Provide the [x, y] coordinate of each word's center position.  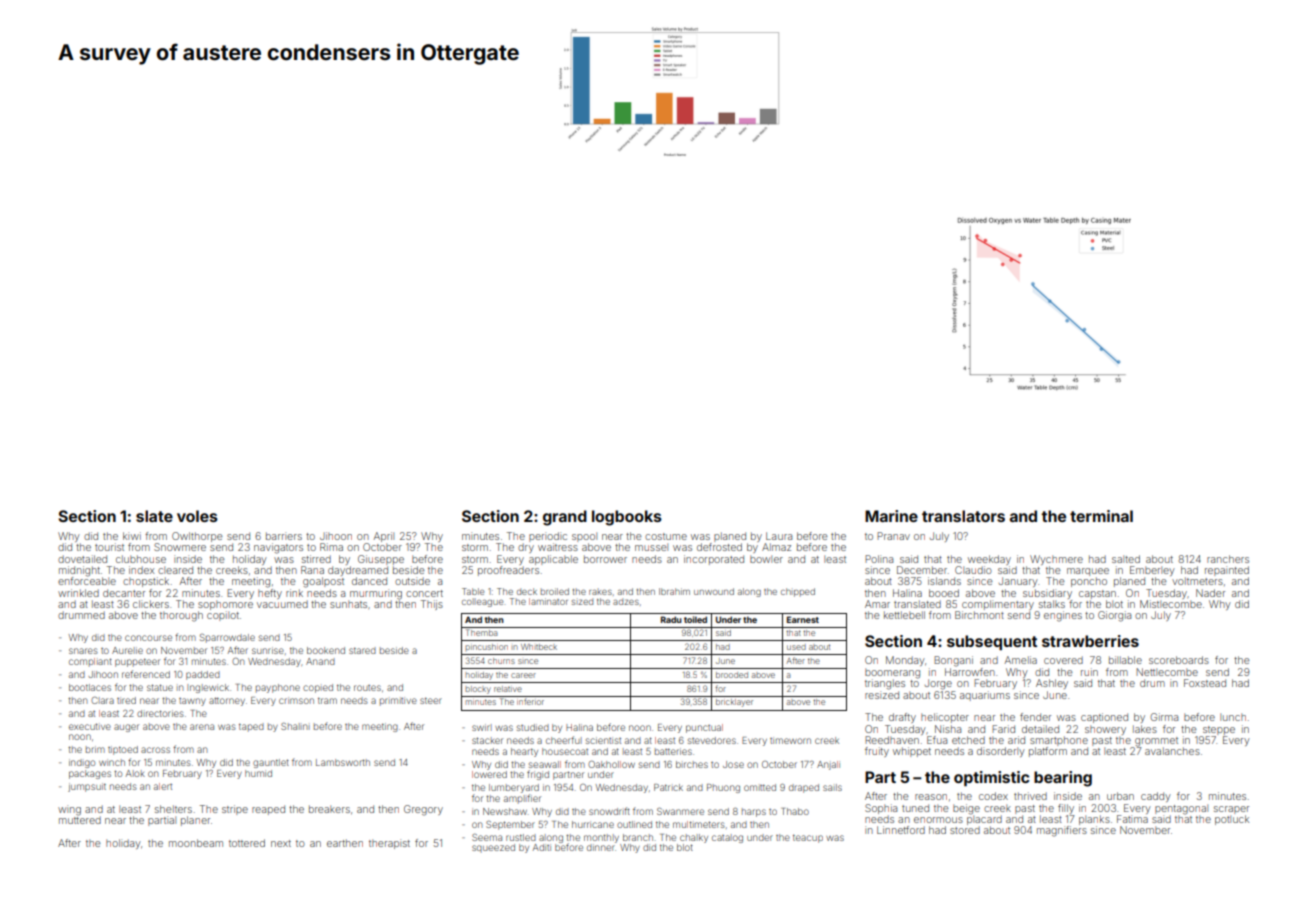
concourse [148, 638]
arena [202, 727]
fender [1035, 717]
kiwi [132, 536]
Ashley [1052, 684]
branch [638, 837]
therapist [389, 844]
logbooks [627, 518]
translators [963, 516]
